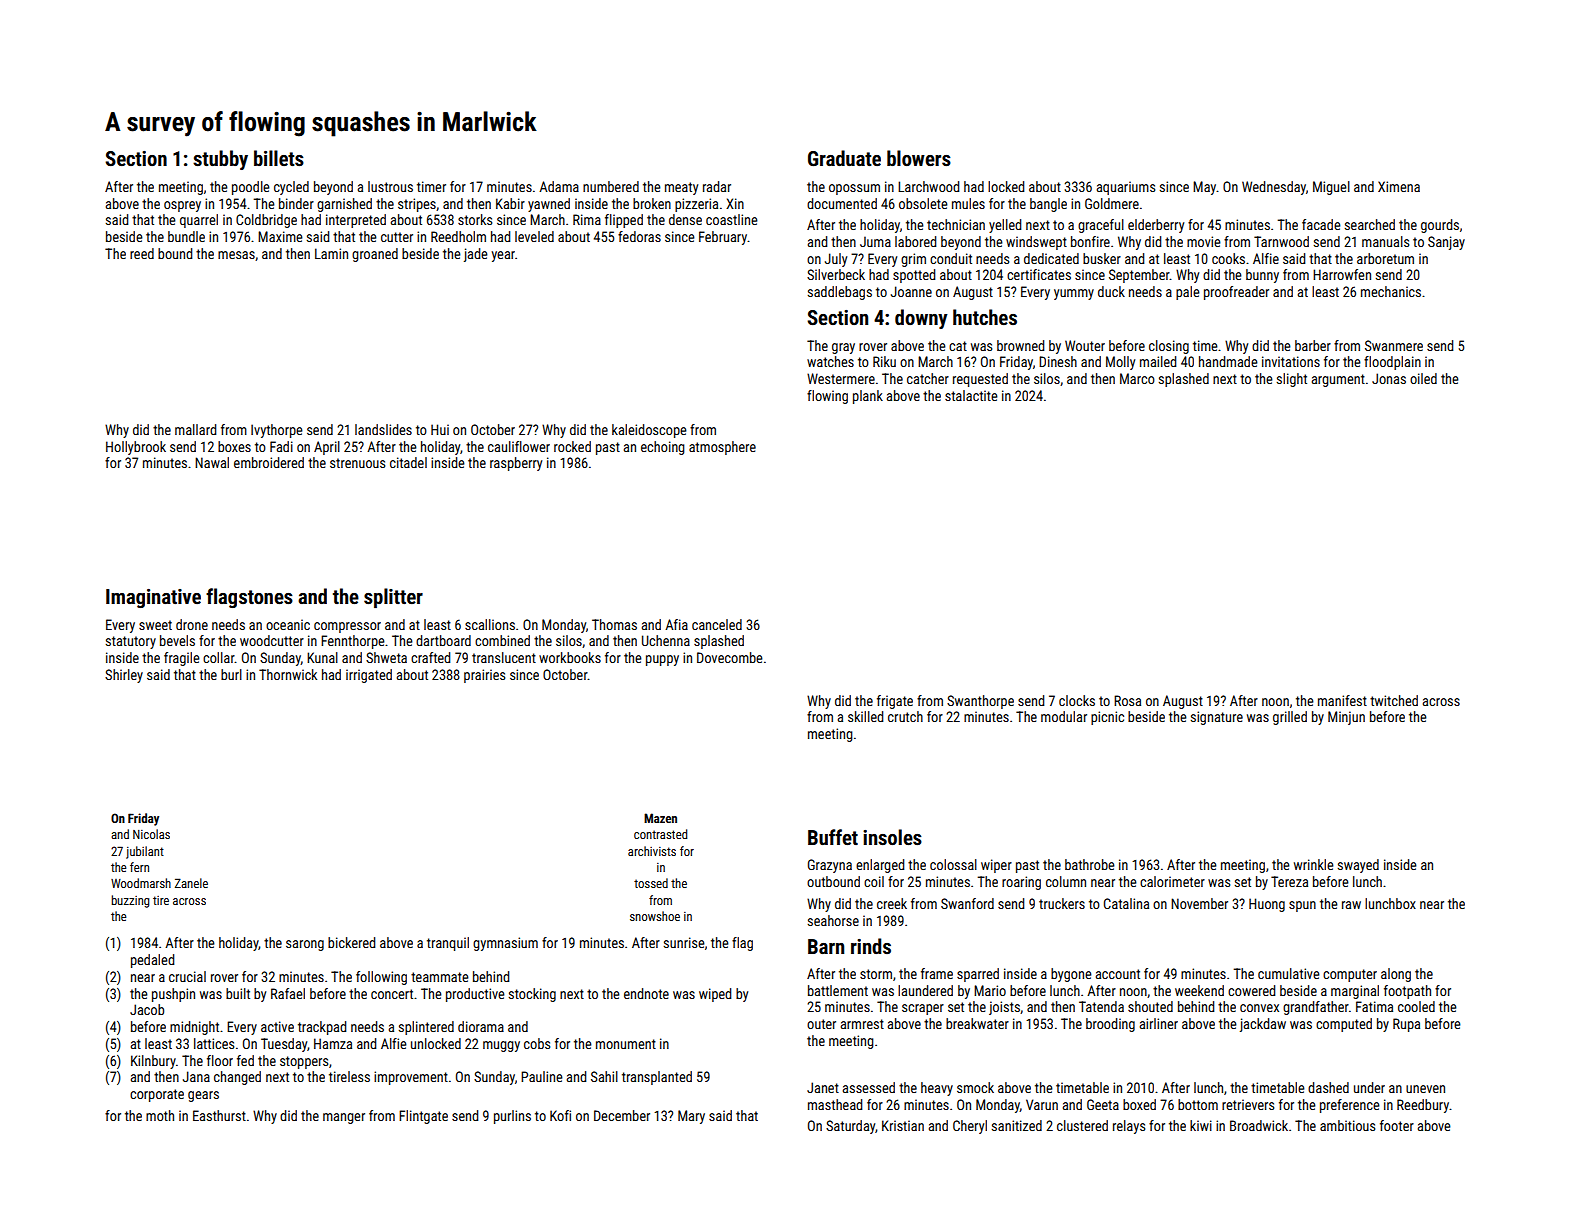 The width and height of the document is (1574, 1217). Describe the element at coordinates (279, 158) in the document. I see `billets` at that location.
